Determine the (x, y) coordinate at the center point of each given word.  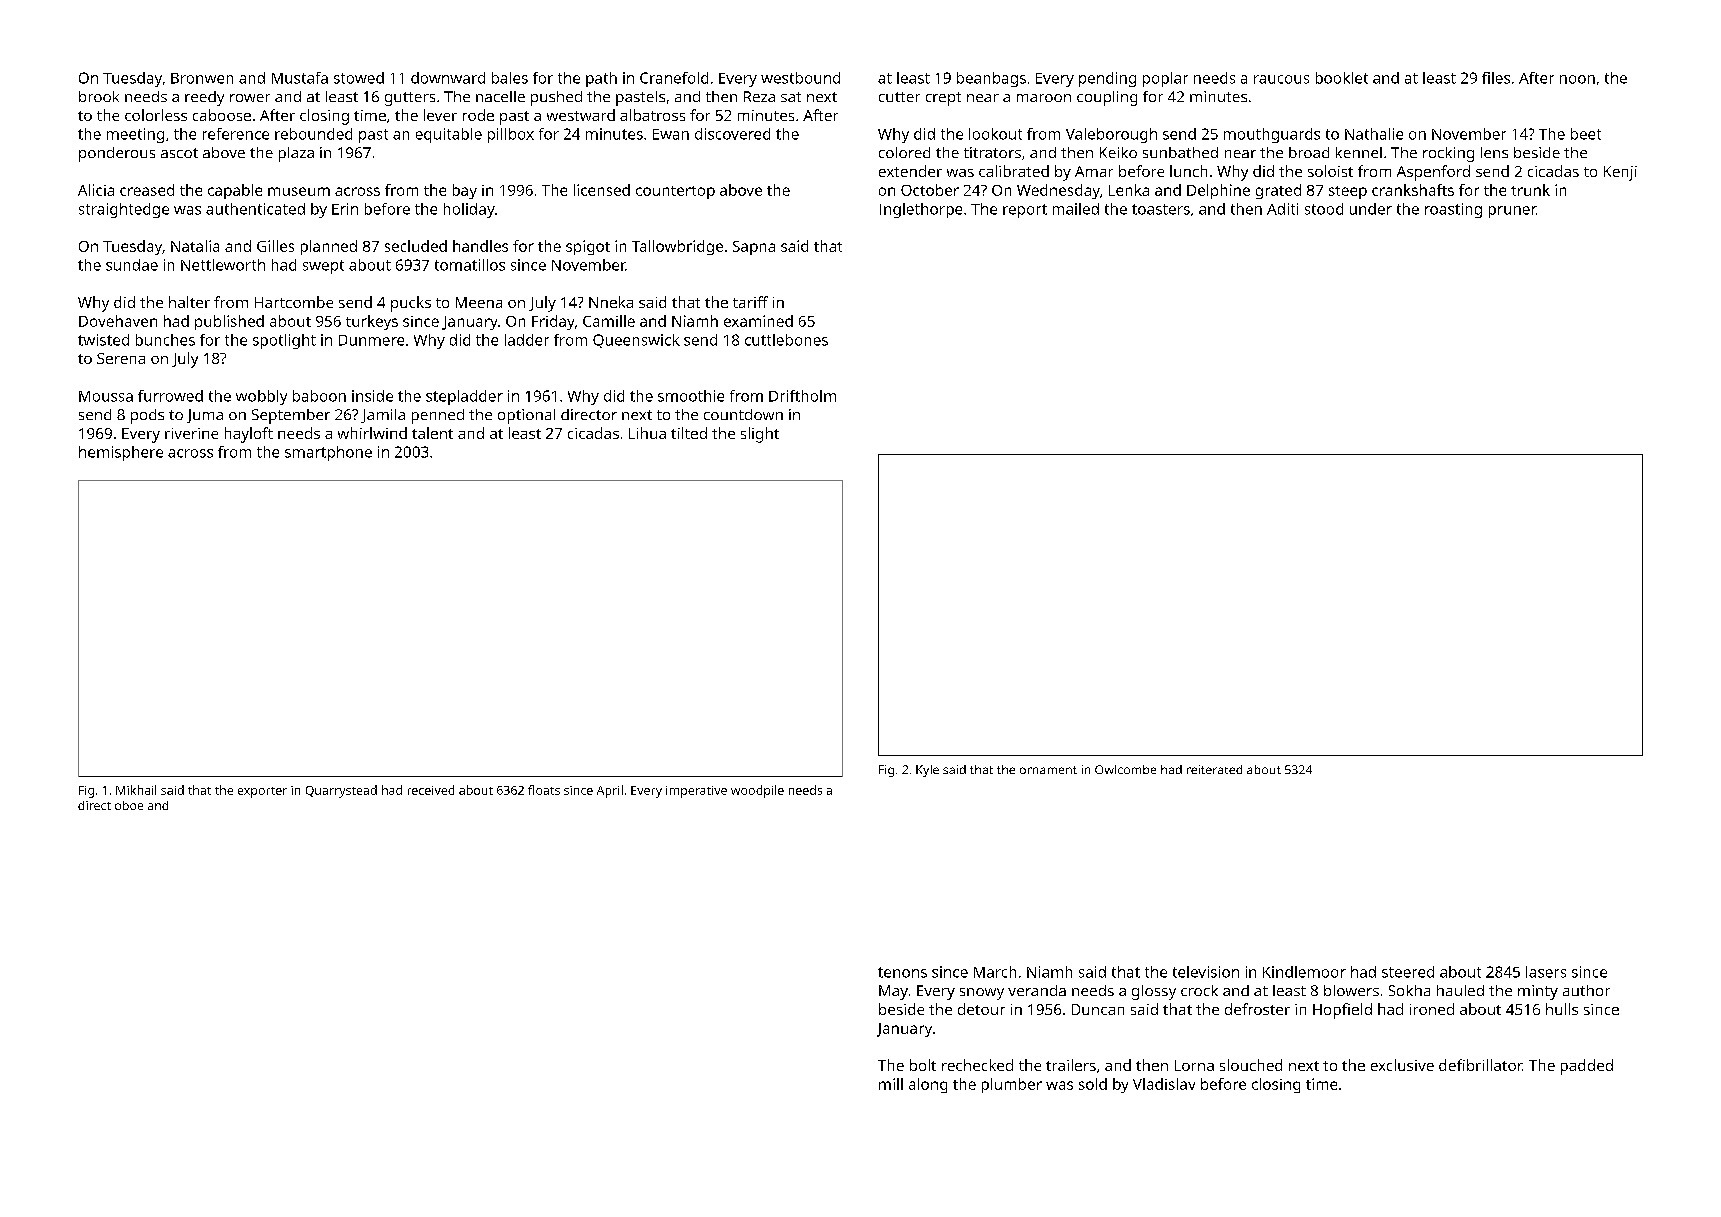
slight (760, 435)
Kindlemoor (1304, 972)
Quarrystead (341, 791)
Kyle (927, 771)
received (431, 790)
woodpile (757, 791)
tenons (902, 972)
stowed (359, 78)
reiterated (1214, 769)
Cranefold (674, 78)
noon (1577, 79)
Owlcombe (1125, 769)
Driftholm (802, 396)
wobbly (261, 397)
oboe (129, 805)
